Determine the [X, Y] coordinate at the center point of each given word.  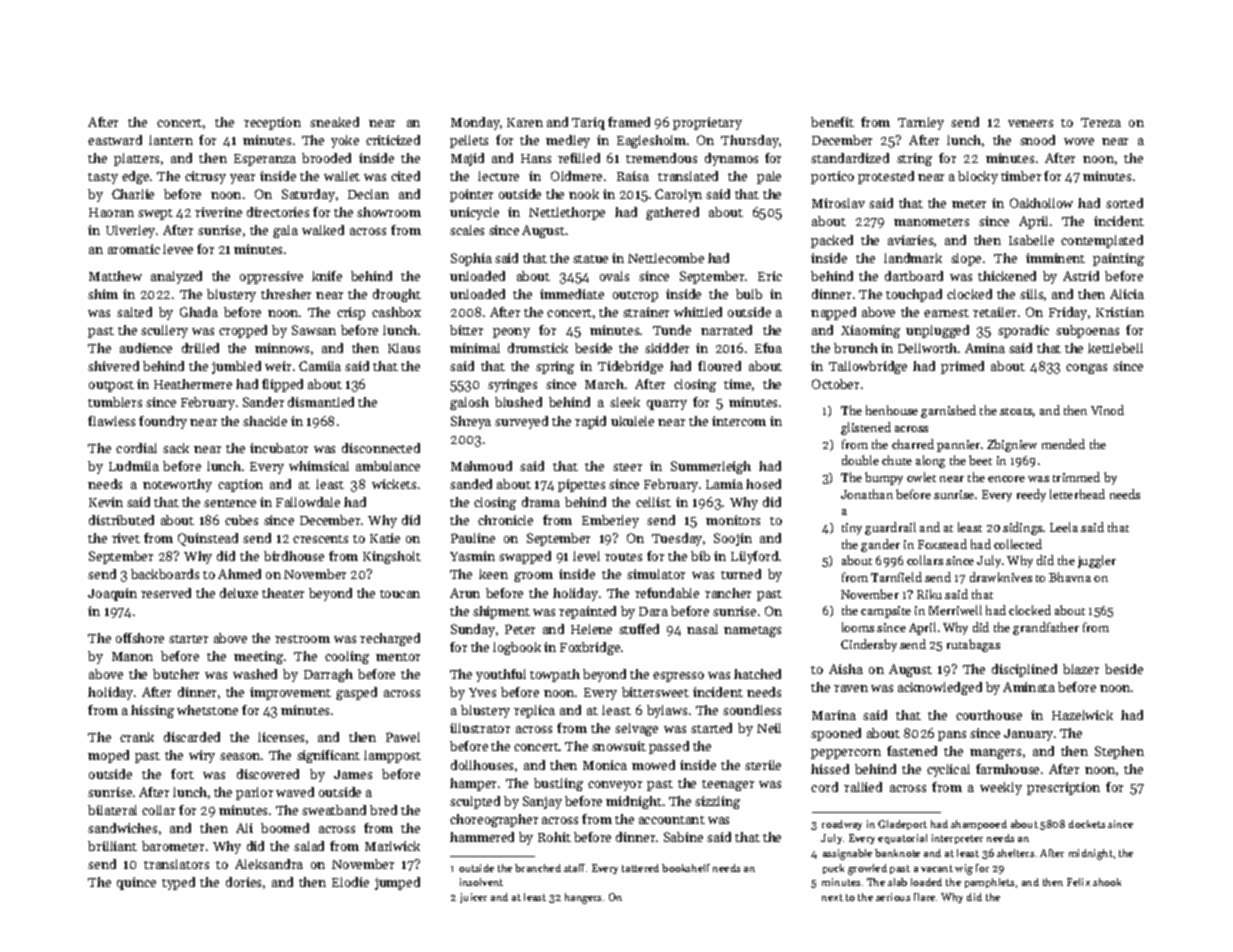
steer [627, 467]
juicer [473, 898]
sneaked [334, 122]
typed [178, 883]
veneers [1030, 123]
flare [924, 897]
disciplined [1024, 670]
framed [629, 122]
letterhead [1077, 494]
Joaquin [112, 594]
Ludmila [134, 466]
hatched [757, 674]
